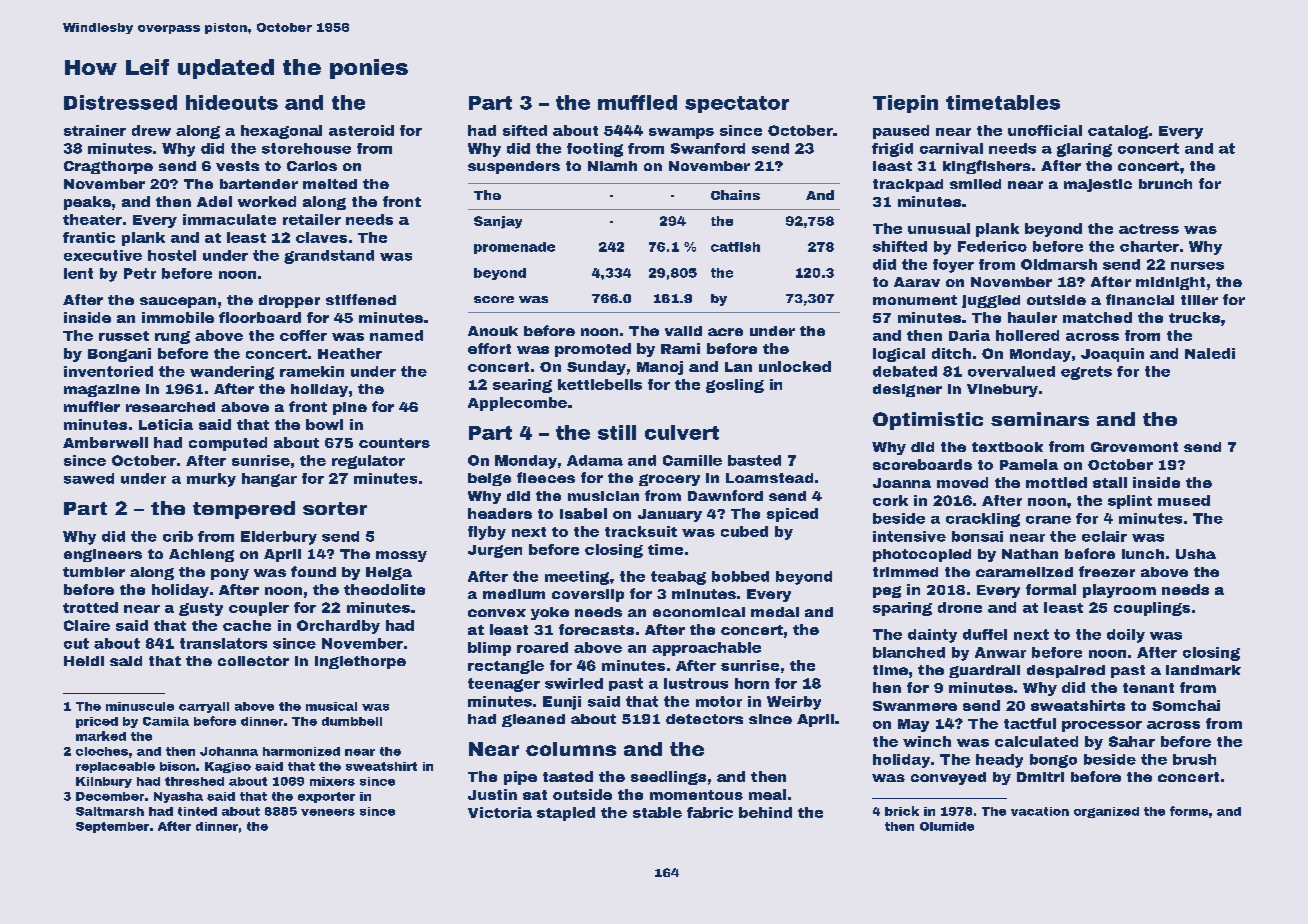 This screenshot has height=924, width=1308. What do you see at coordinates (279, 538) in the screenshot?
I see `Elderbury` at bounding box center [279, 538].
